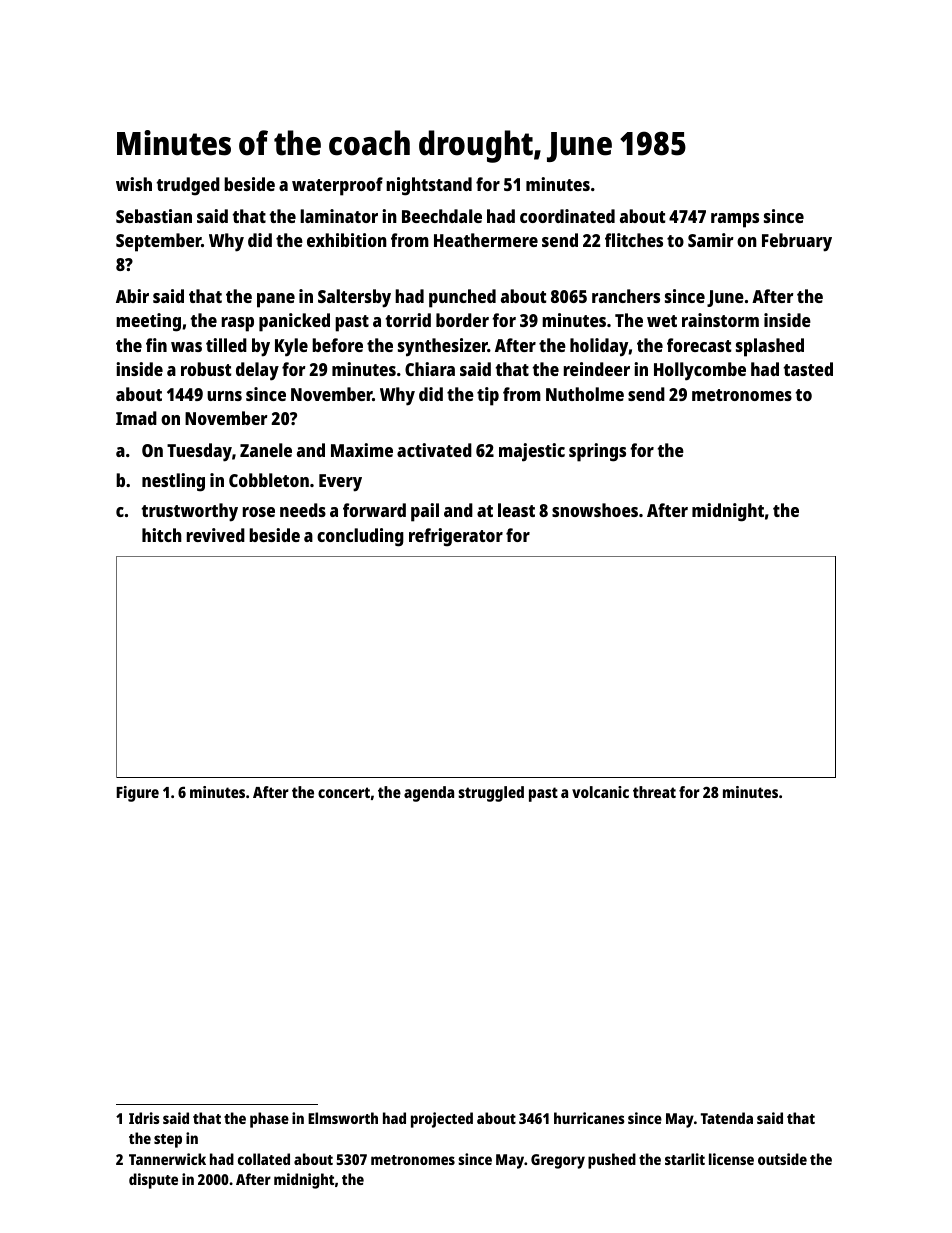 The width and height of the image is (952, 1233). What do you see at coordinates (735, 220) in the image?
I see `ramps` at bounding box center [735, 220].
